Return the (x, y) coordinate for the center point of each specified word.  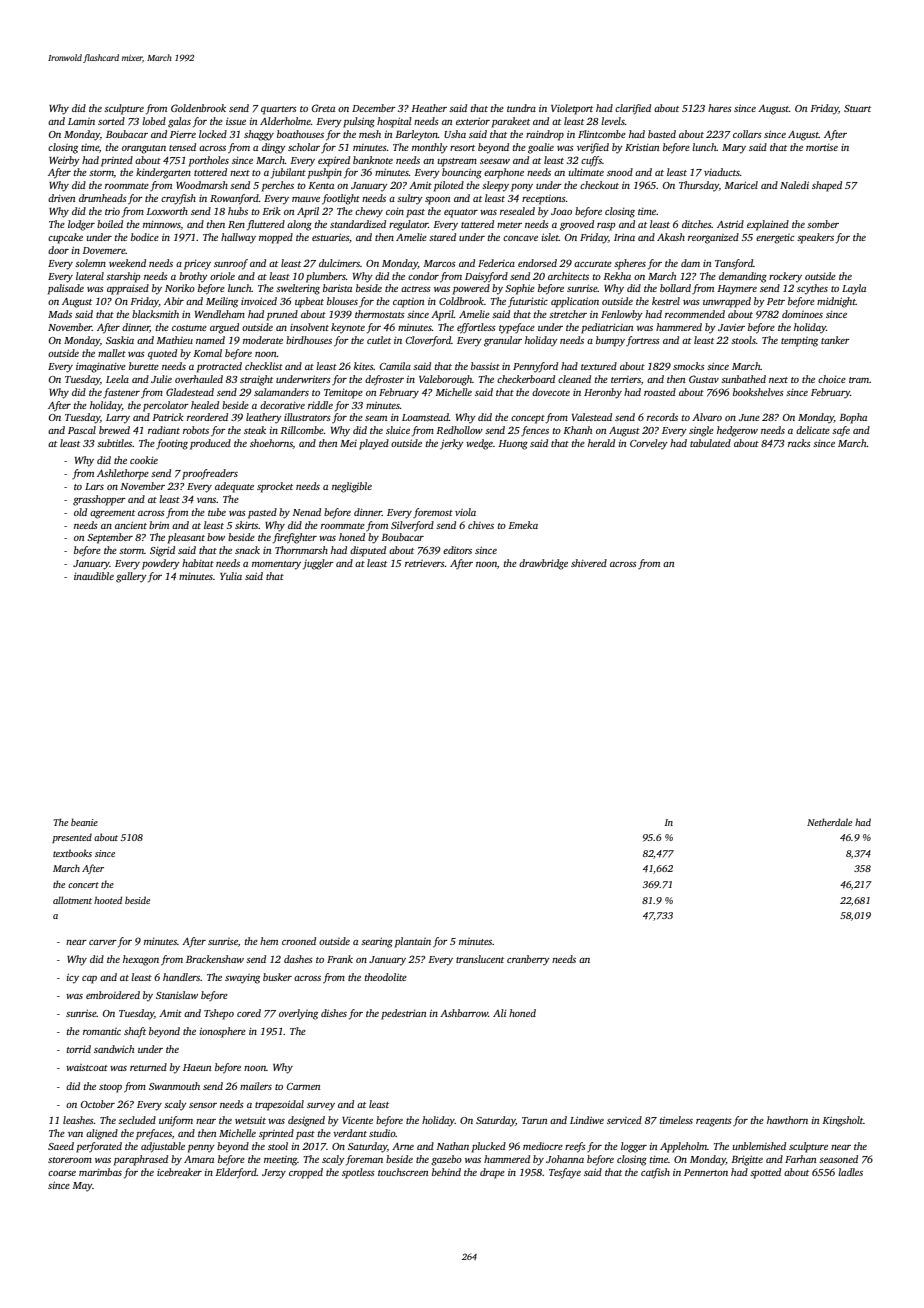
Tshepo (219, 1014)
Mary (734, 149)
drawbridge (543, 564)
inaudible (94, 576)
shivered (589, 563)
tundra (521, 108)
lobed (154, 121)
